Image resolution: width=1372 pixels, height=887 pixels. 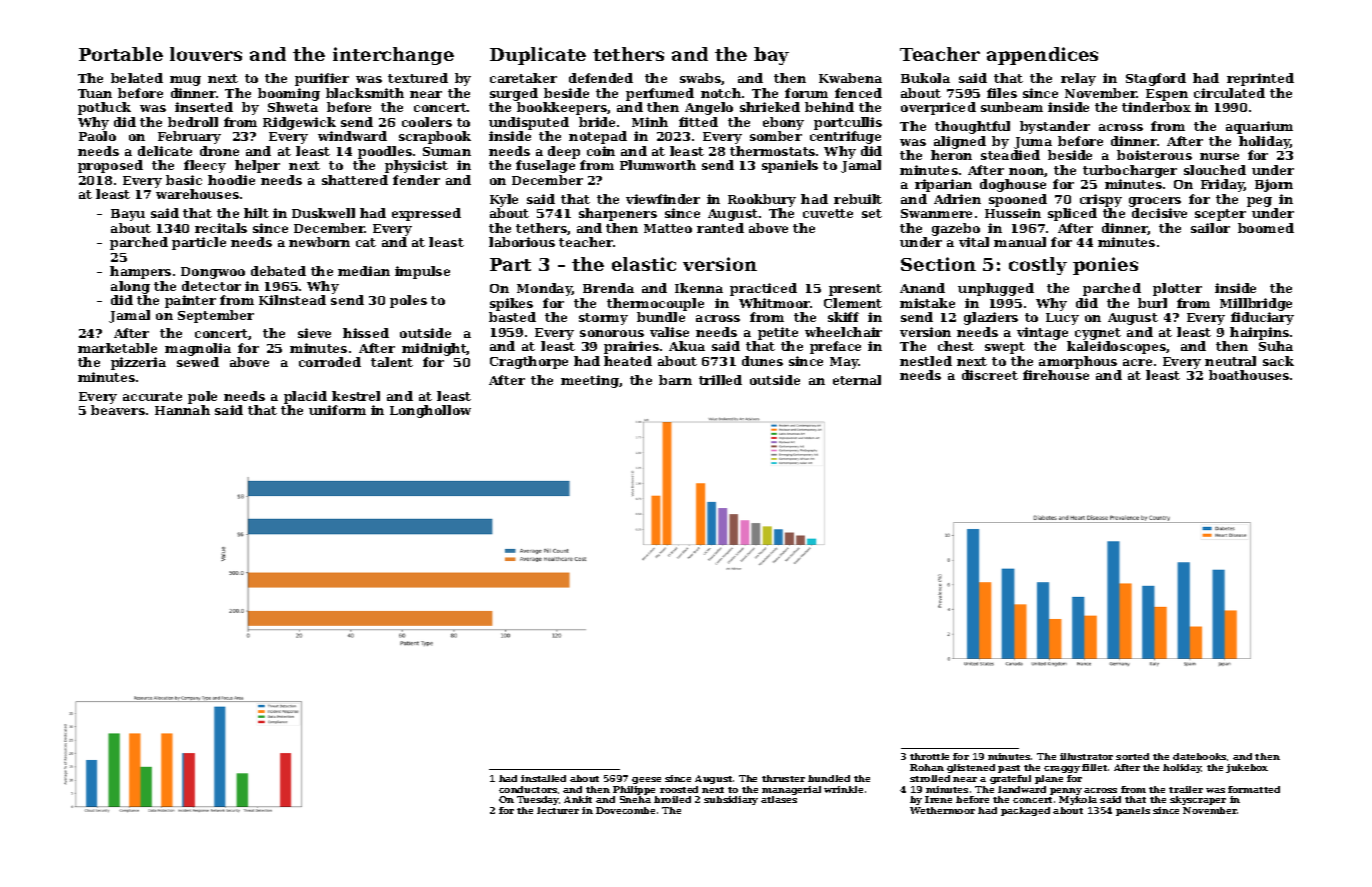 I want to click on drone, so click(x=219, y=151).
